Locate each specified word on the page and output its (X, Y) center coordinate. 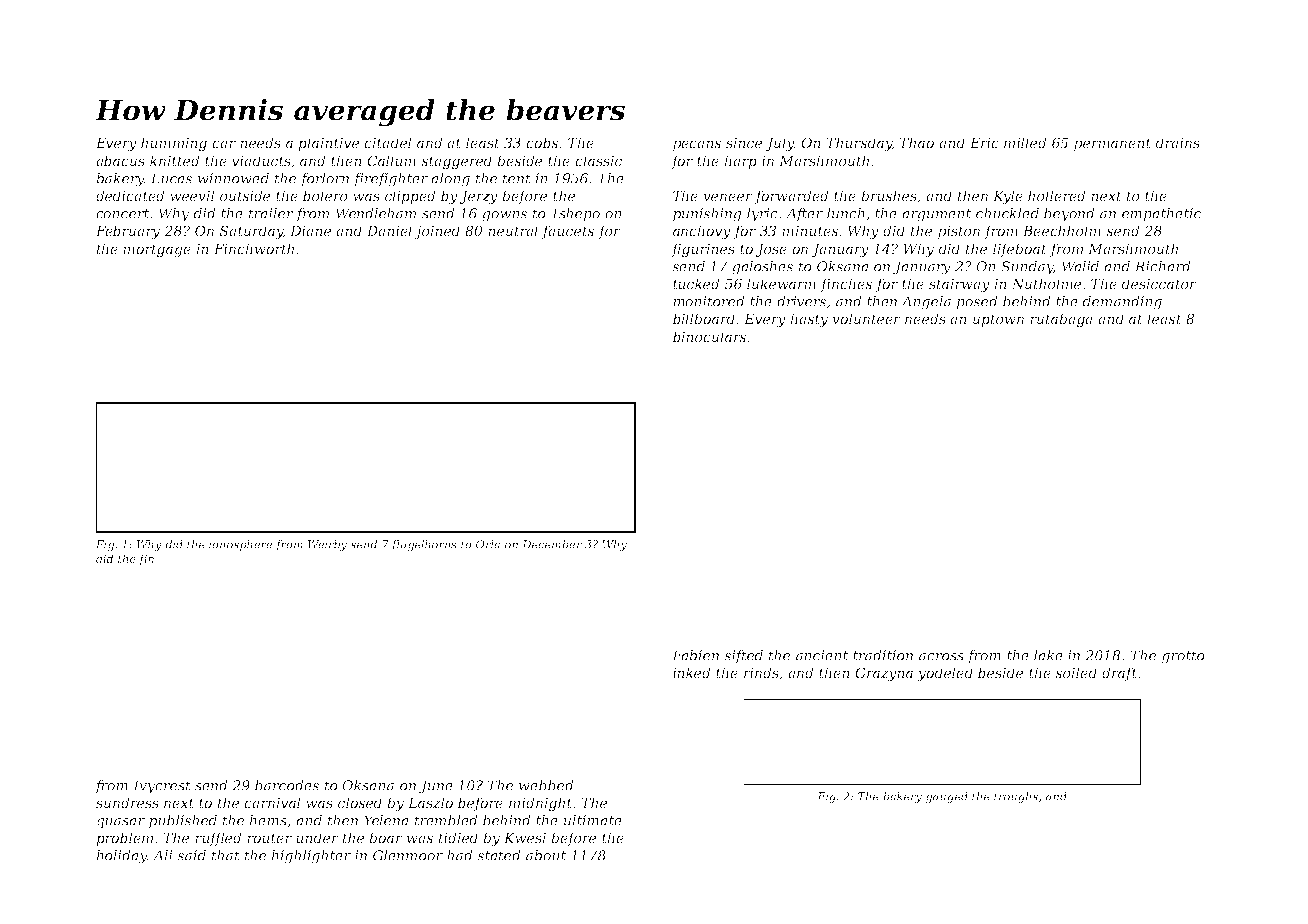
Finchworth (254, 248)
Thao (916, 142)
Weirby (327, 545)
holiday (121, 857)
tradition (883, 655)
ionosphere (240, 545)
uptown (998, 320)
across (941, 657)
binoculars (709, 336)
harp (740, 162)
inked (692, 672)
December (552, 544)
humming (174, 144)
